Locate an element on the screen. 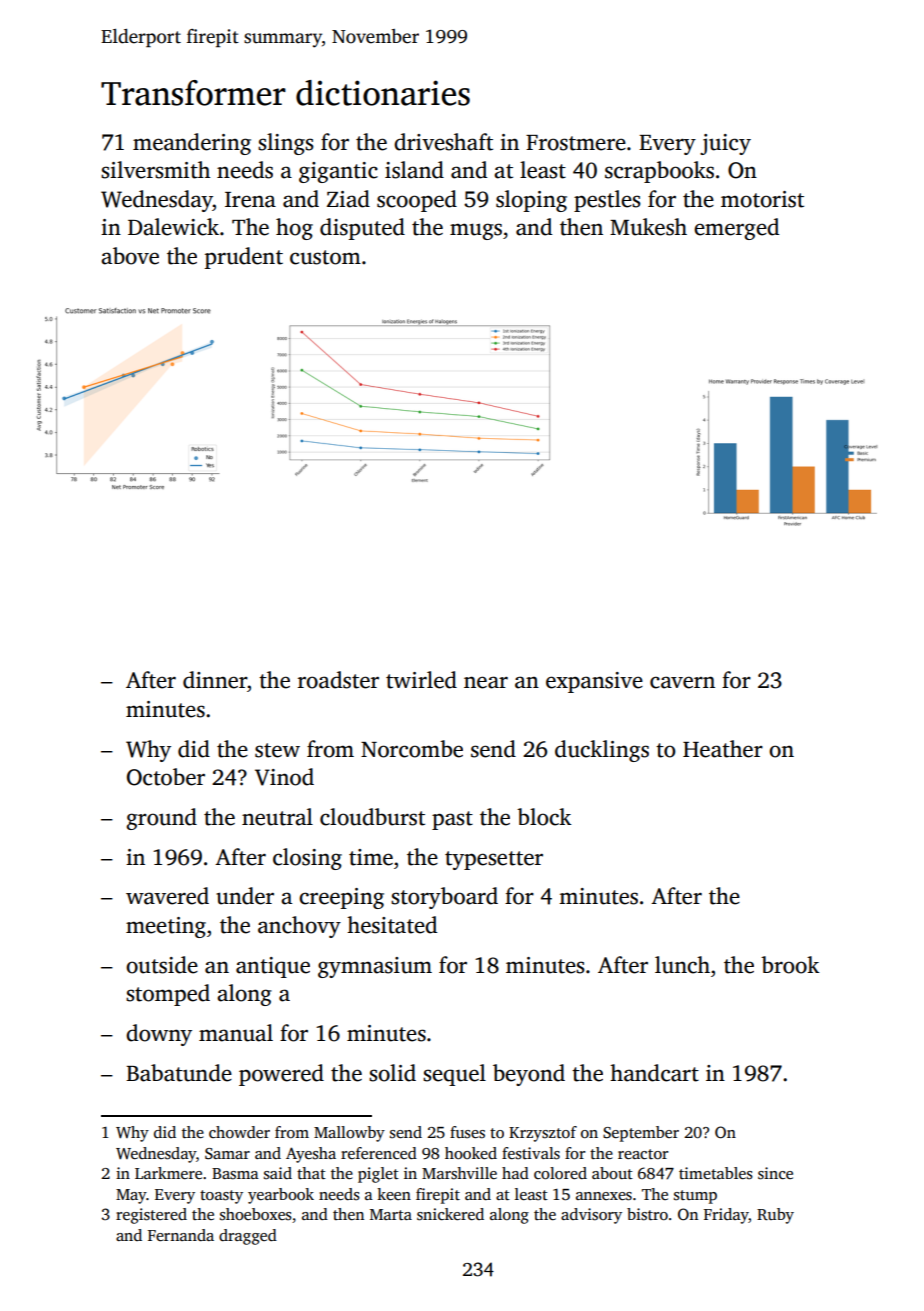 This screenshot has height=1311, width=924. Heather is located at coordinates (723, 749).
